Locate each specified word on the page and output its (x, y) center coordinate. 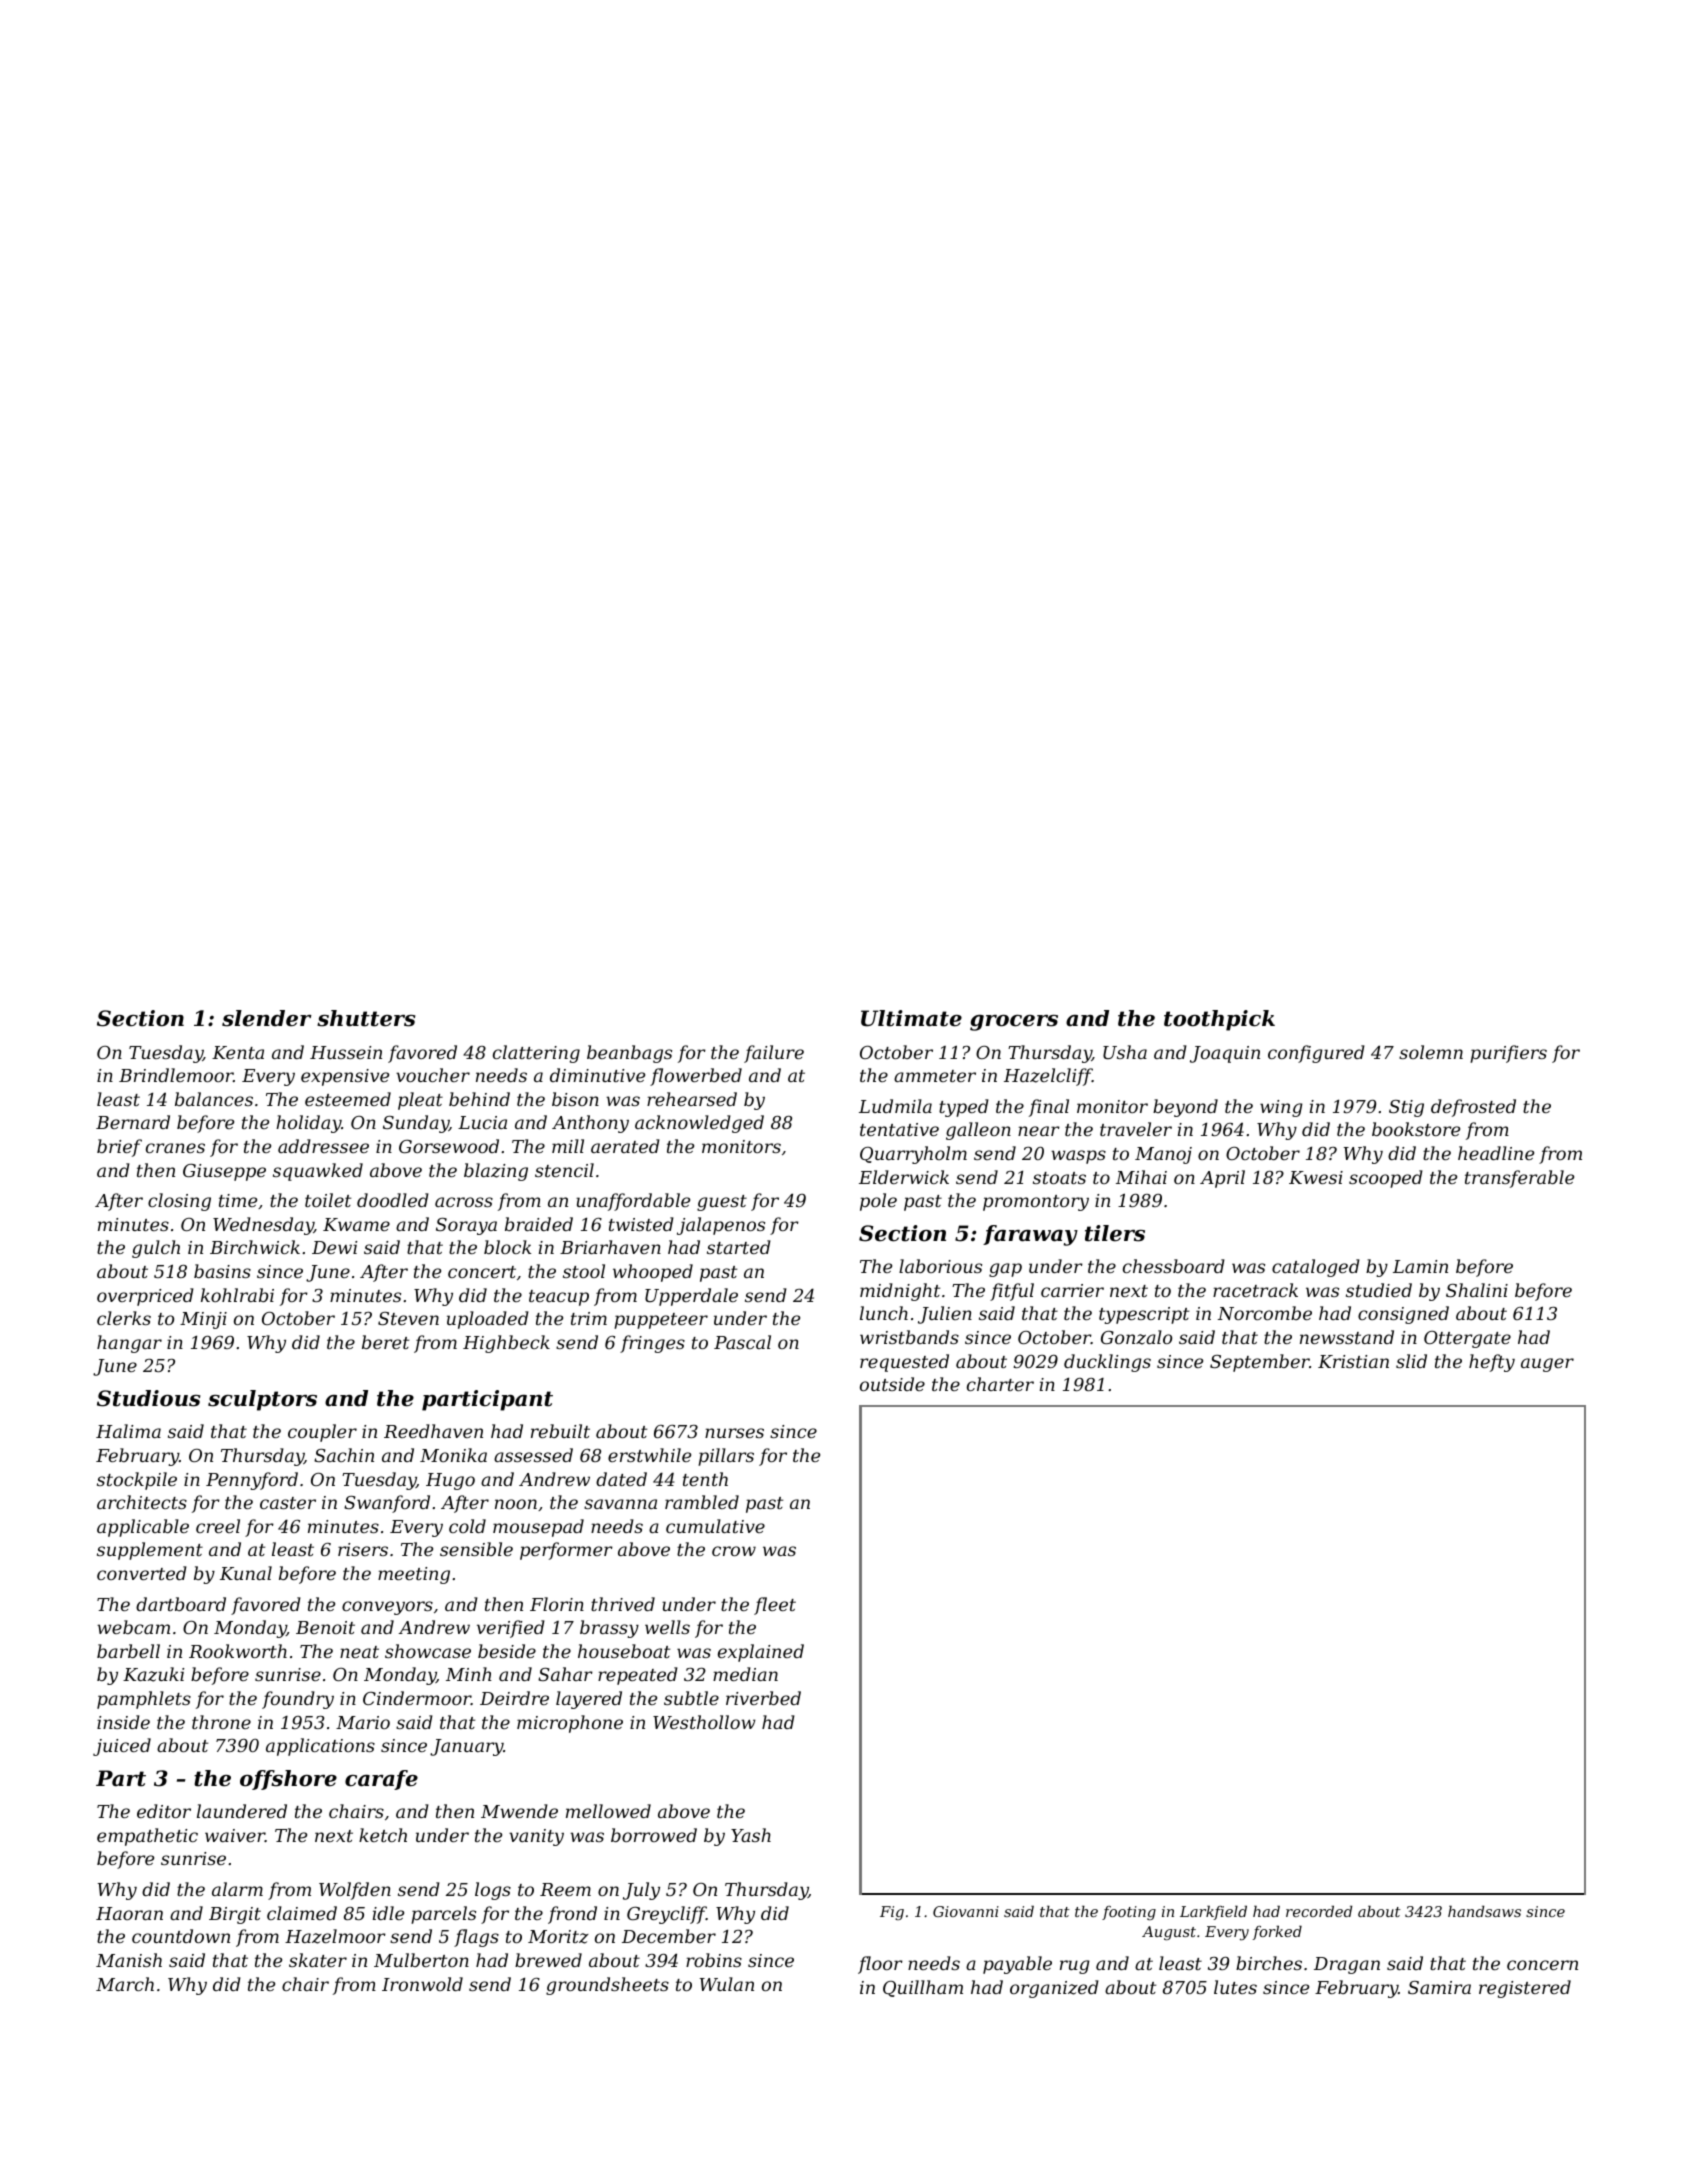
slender (267, 1018)
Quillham (923, 1988)
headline (1496, 1153)
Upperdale (691, 1297)
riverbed (763, 1698)
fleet (775, 1606)
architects (142, 1502)
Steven (408, 1318)
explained (761, 1653)
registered (1525, 1989)
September (1260, 1363)
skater (318, 1960)
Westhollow (704, 1722)
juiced (122, 1747)
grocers (1014, 1023)
